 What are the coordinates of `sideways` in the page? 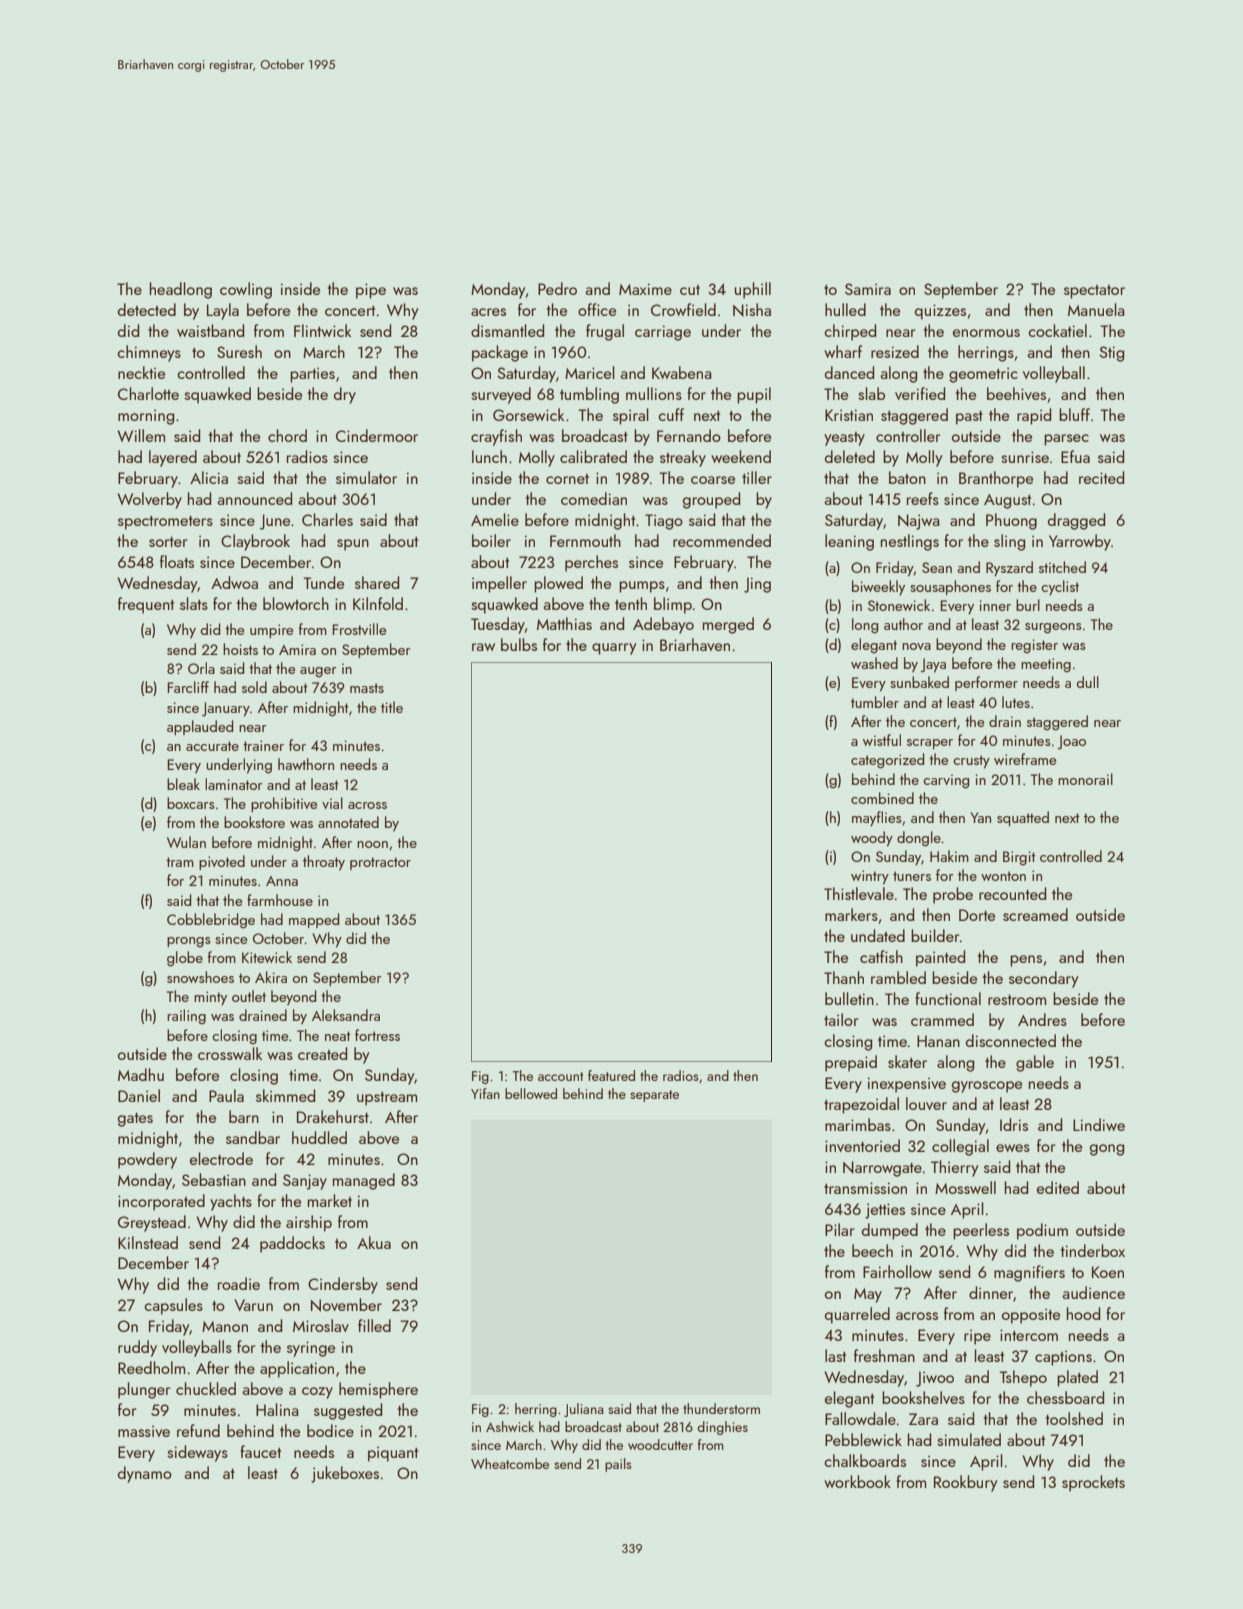 It's located at (197, 1453).
